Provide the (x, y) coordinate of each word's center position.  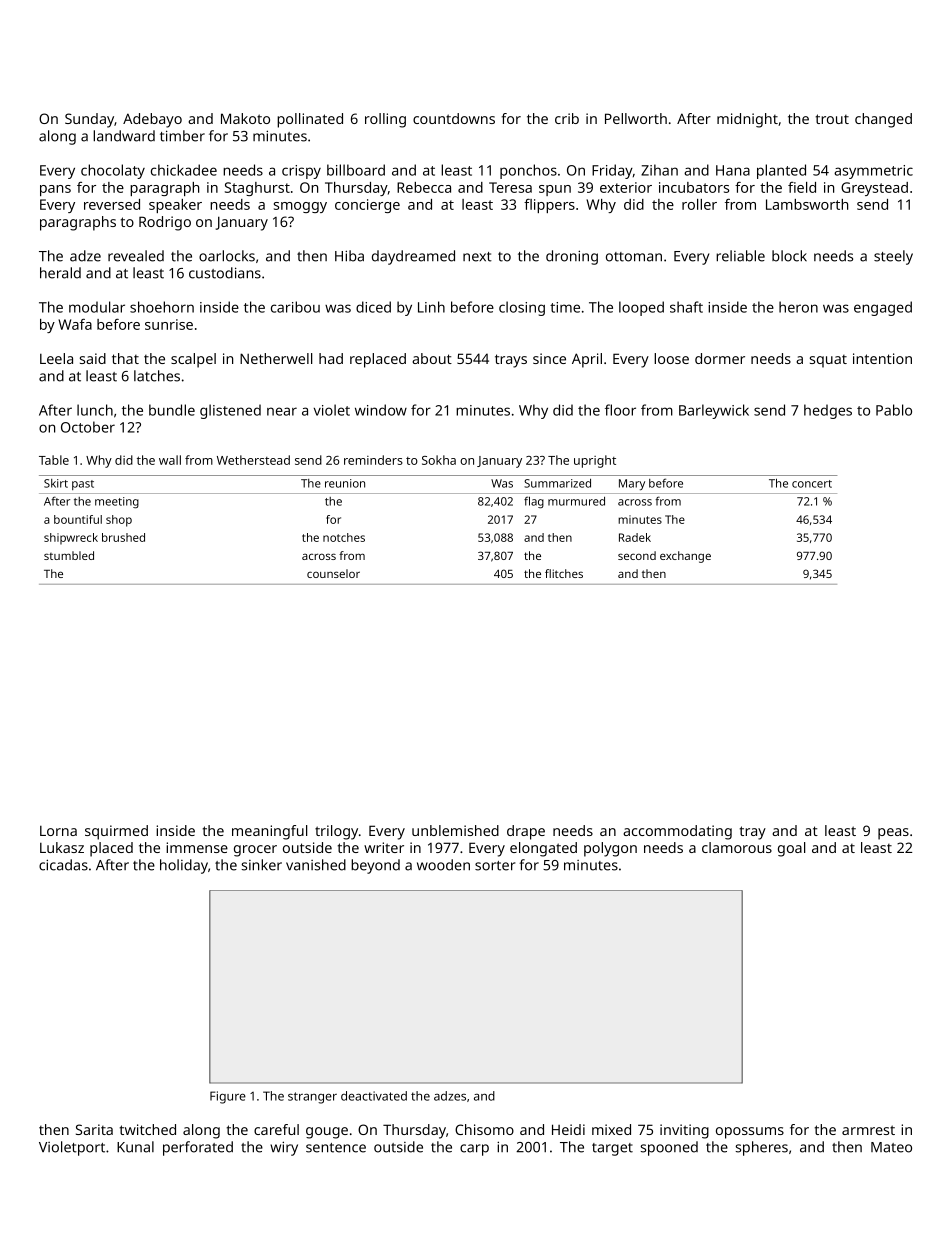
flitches (564, 573)
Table (54, 460)
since (549, 358)
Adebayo (152, 120)
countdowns (454, 118)
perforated (198, 1148)
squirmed (116, 832)
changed (883, 120)
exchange (685, 557)
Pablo (894, 410)
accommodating (677, 832)
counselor (333, 573)
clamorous (737, 847)
